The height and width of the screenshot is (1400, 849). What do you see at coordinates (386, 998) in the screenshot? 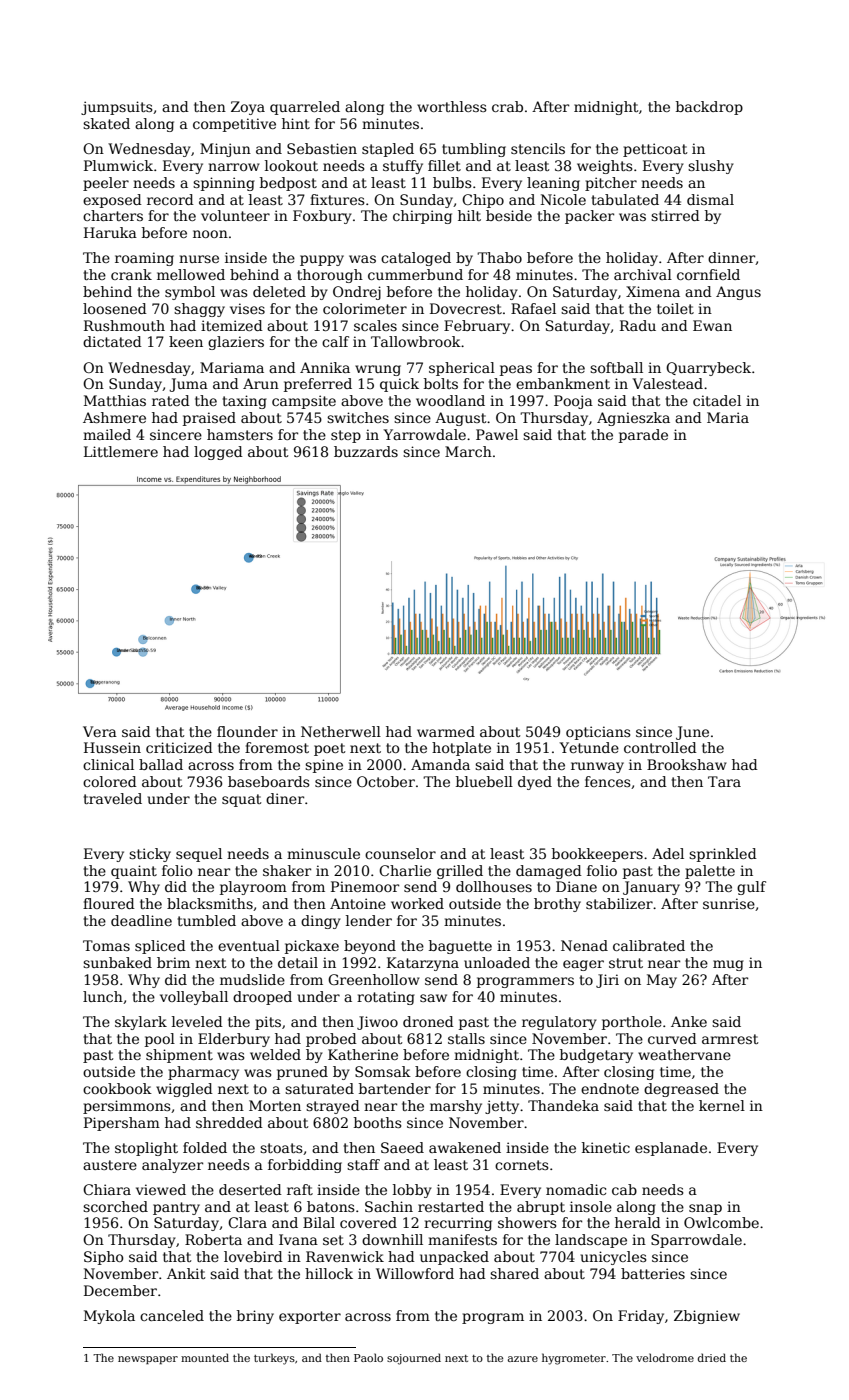
I see `rotating` at bounding box center [386, 998].
